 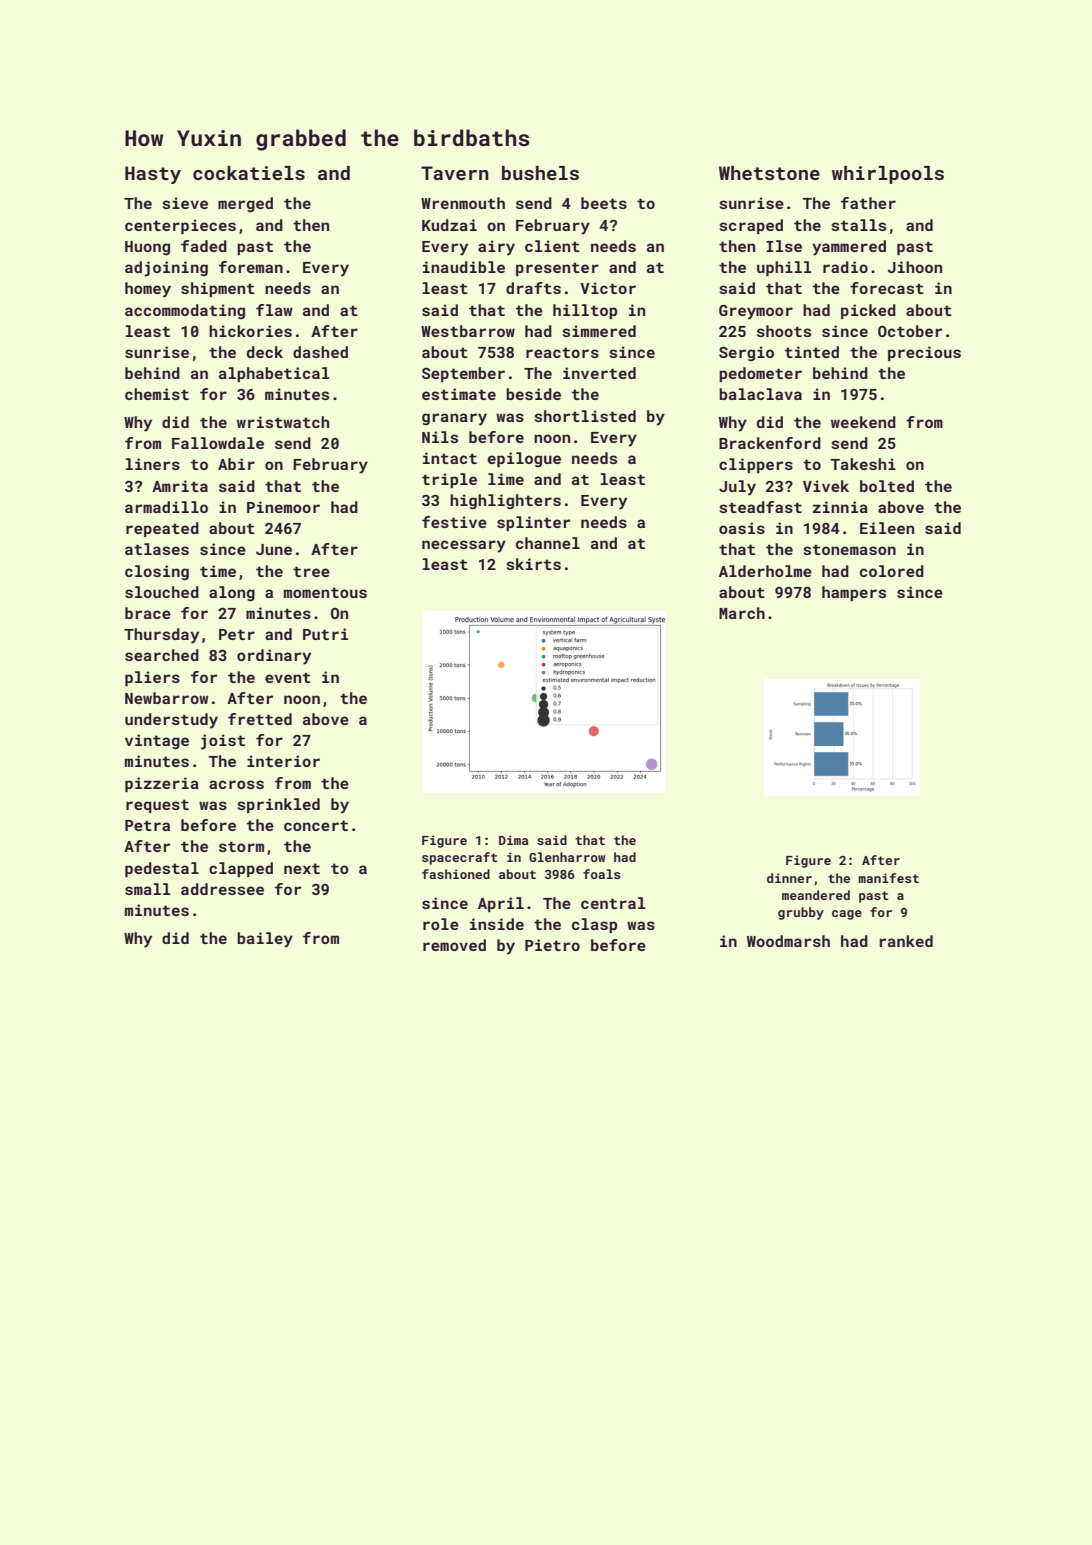 I want to click on bailey, so click(x=265, y=940).
